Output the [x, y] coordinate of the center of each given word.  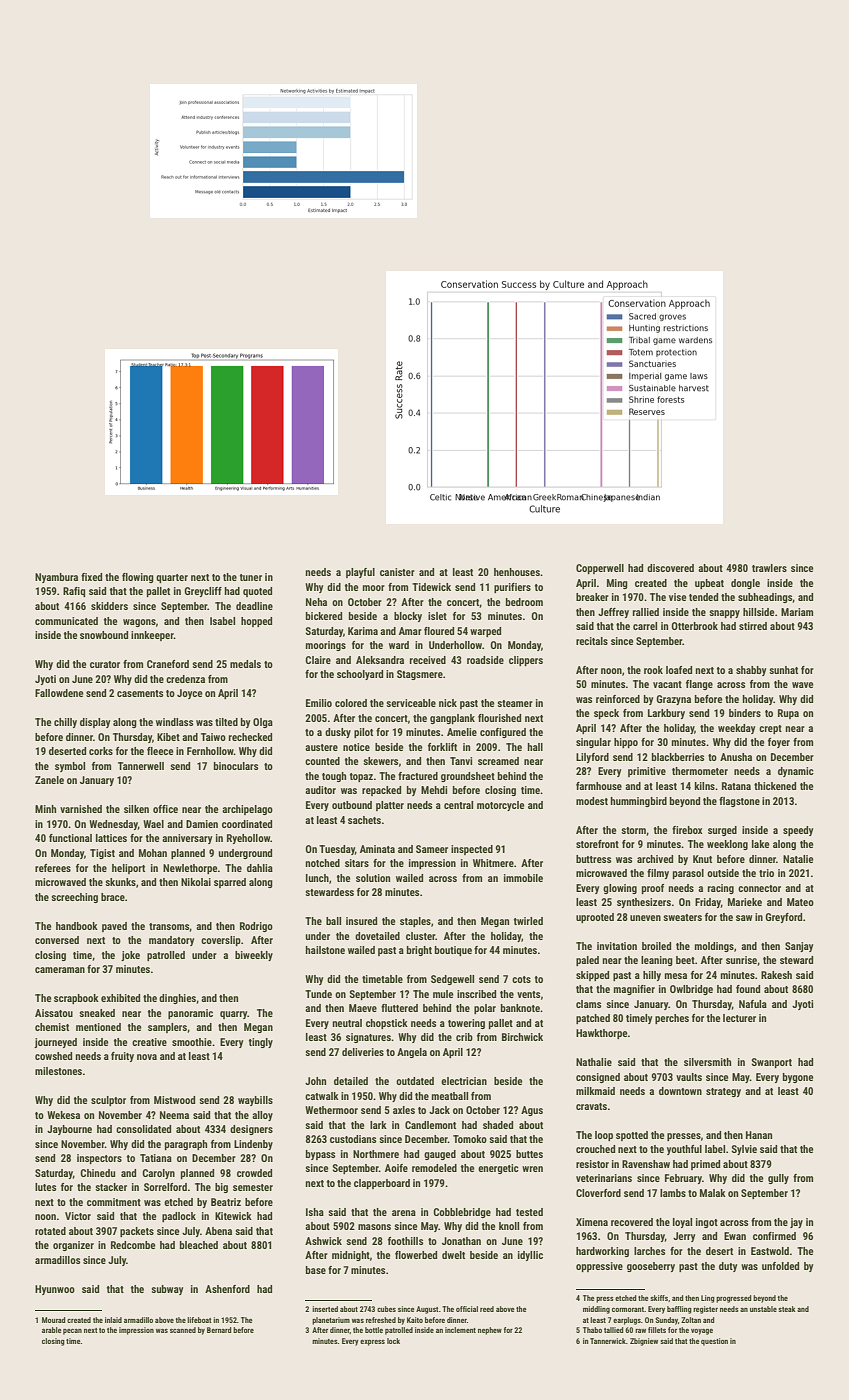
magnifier [634, 990]
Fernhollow [210, 751]
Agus [532, 1111]
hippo [626, 743]
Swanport [772, 1063]
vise [678, 597]
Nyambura [56, 578]
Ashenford [227, 1289]
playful [360, 573]
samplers [167, 1028]
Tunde [318, 994]
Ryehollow [248, 839]
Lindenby [253, 1145]
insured [361, 921]
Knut [702, 859]
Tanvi [461, 761]
